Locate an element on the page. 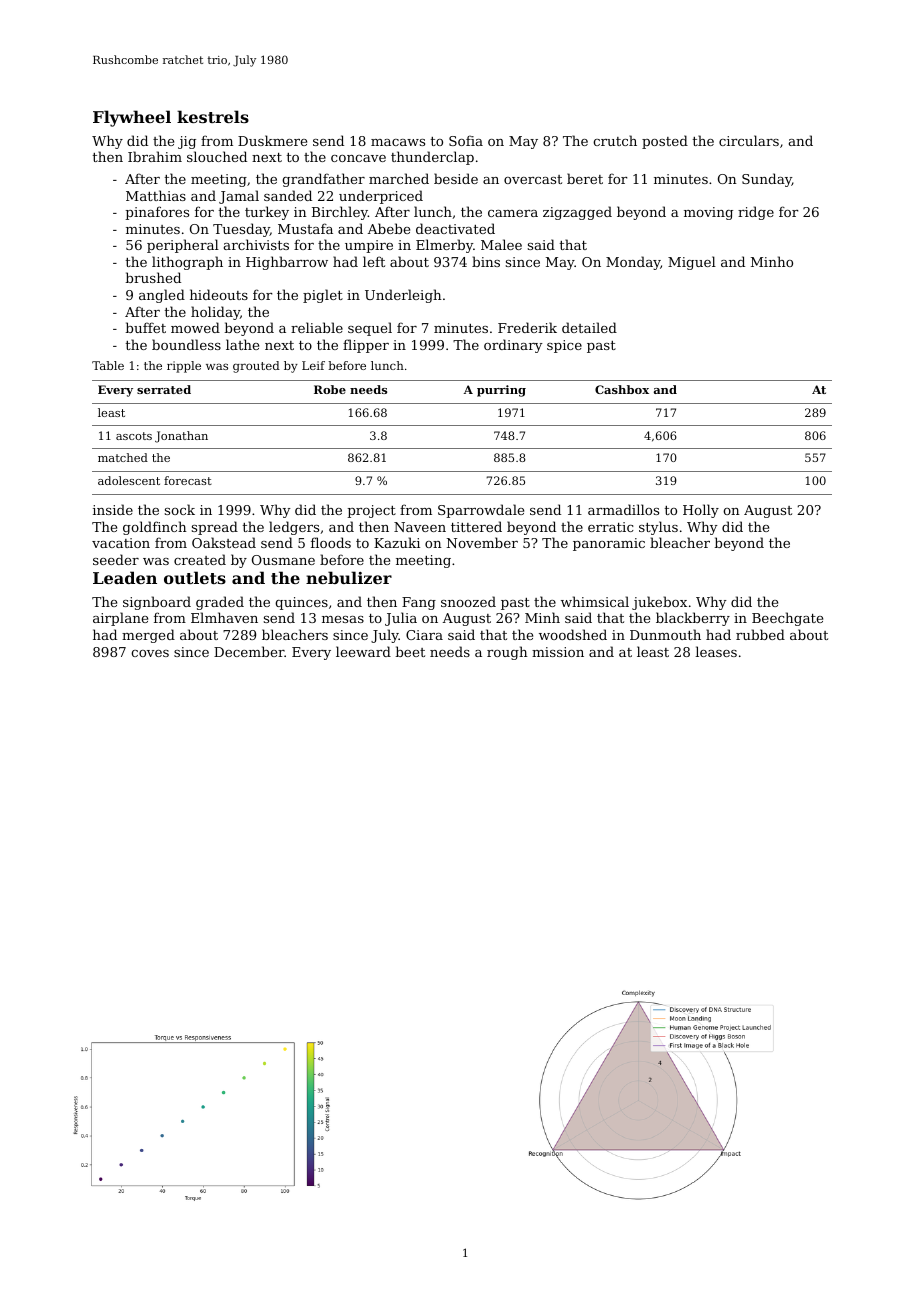 The image size is (924, 1308). circulars is located at coordinates (749, 140).
